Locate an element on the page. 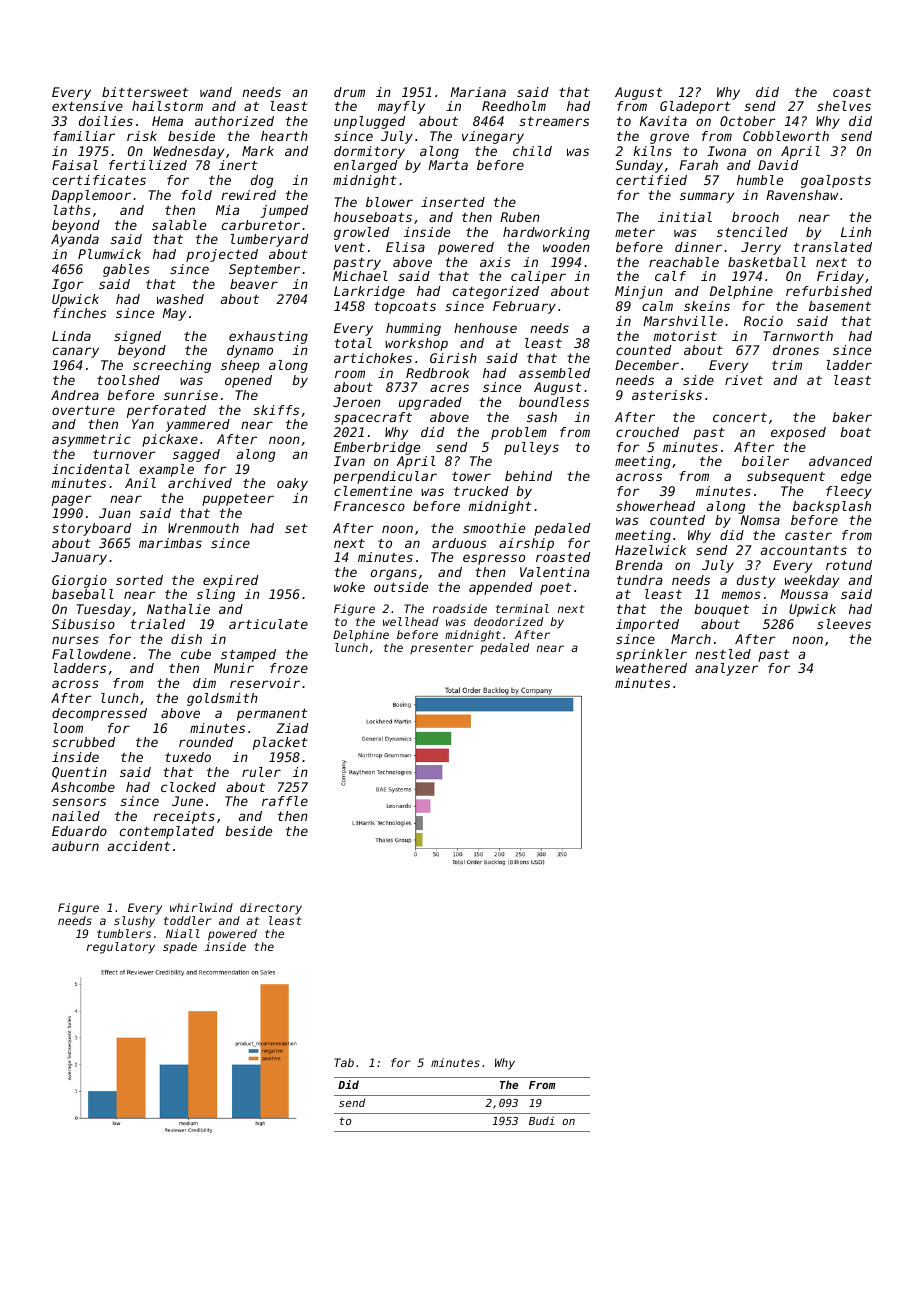 The height and width of the document is (1308, 924). fertilized is located at coordinates (148, 165).
